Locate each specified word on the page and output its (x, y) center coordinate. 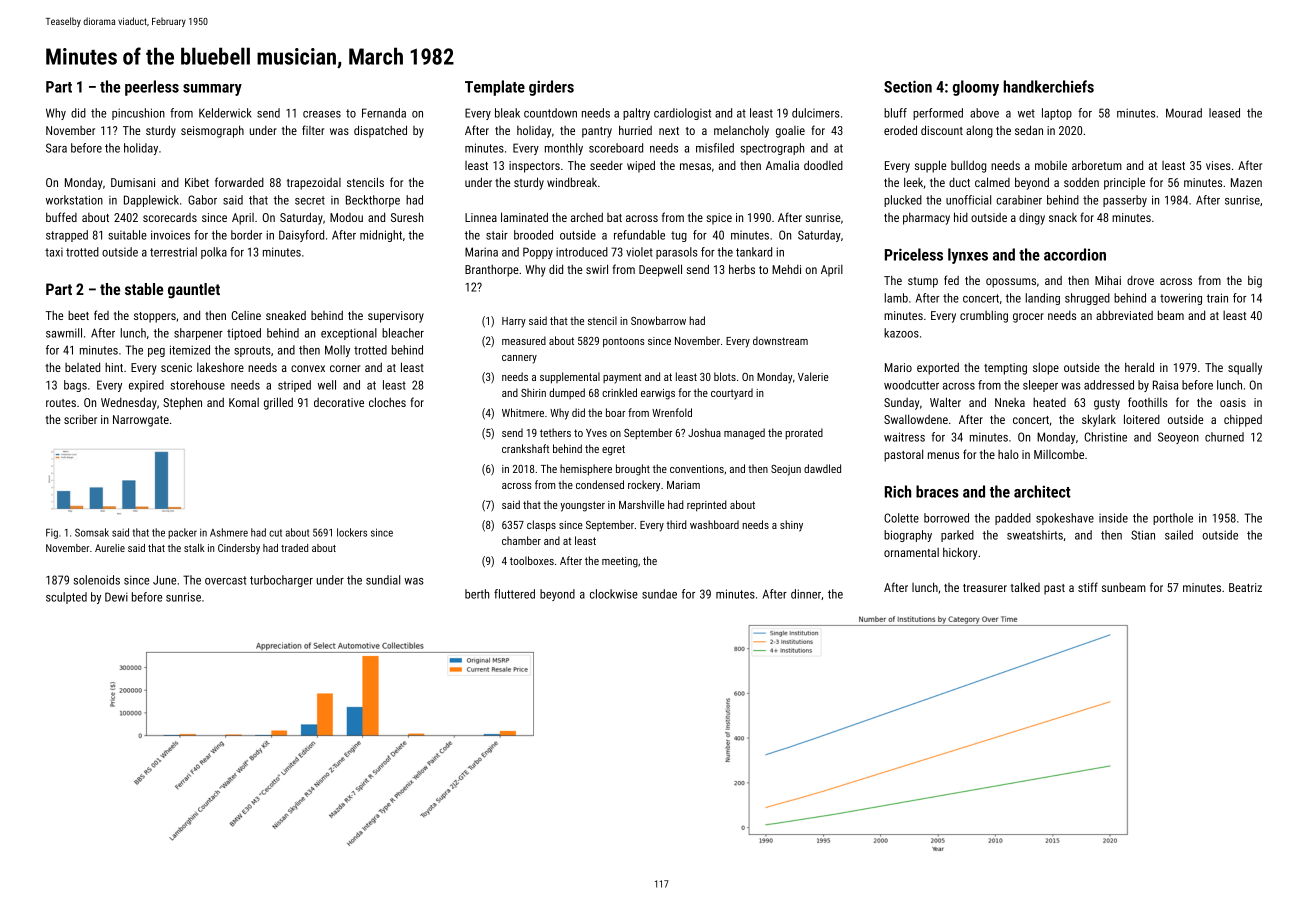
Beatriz (1245, 587)
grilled (278, 403)
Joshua (704, 432)
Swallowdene (916, 419)
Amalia (782, 165)
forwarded (239, 182)
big (1255, 281)
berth (477, 594)
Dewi (116, 597)
